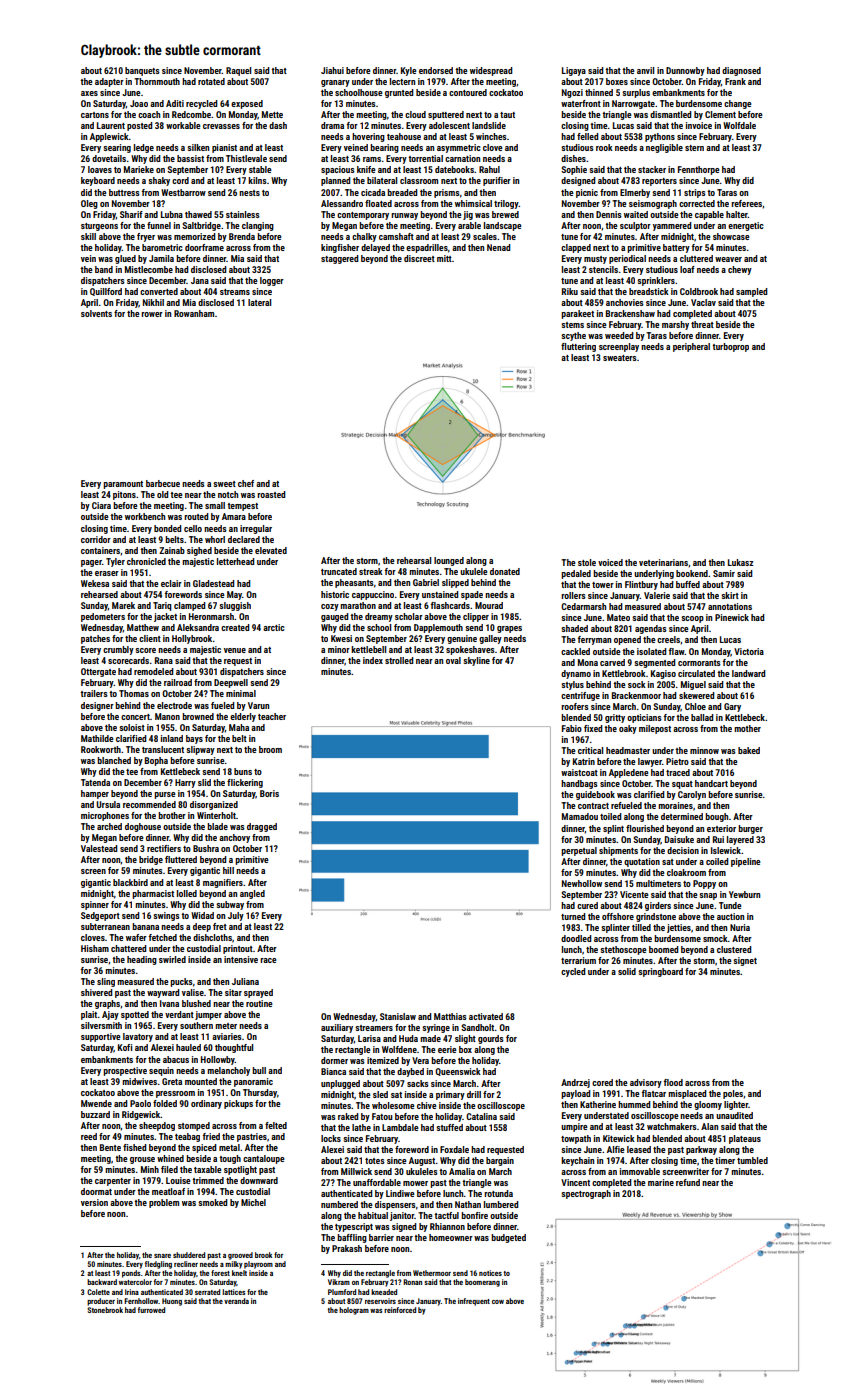 The width and height of the screenshot is (849, 1400). Describe the element at coordinates (741, 71) in the screenshot. I see `diagnosed` at that location.
